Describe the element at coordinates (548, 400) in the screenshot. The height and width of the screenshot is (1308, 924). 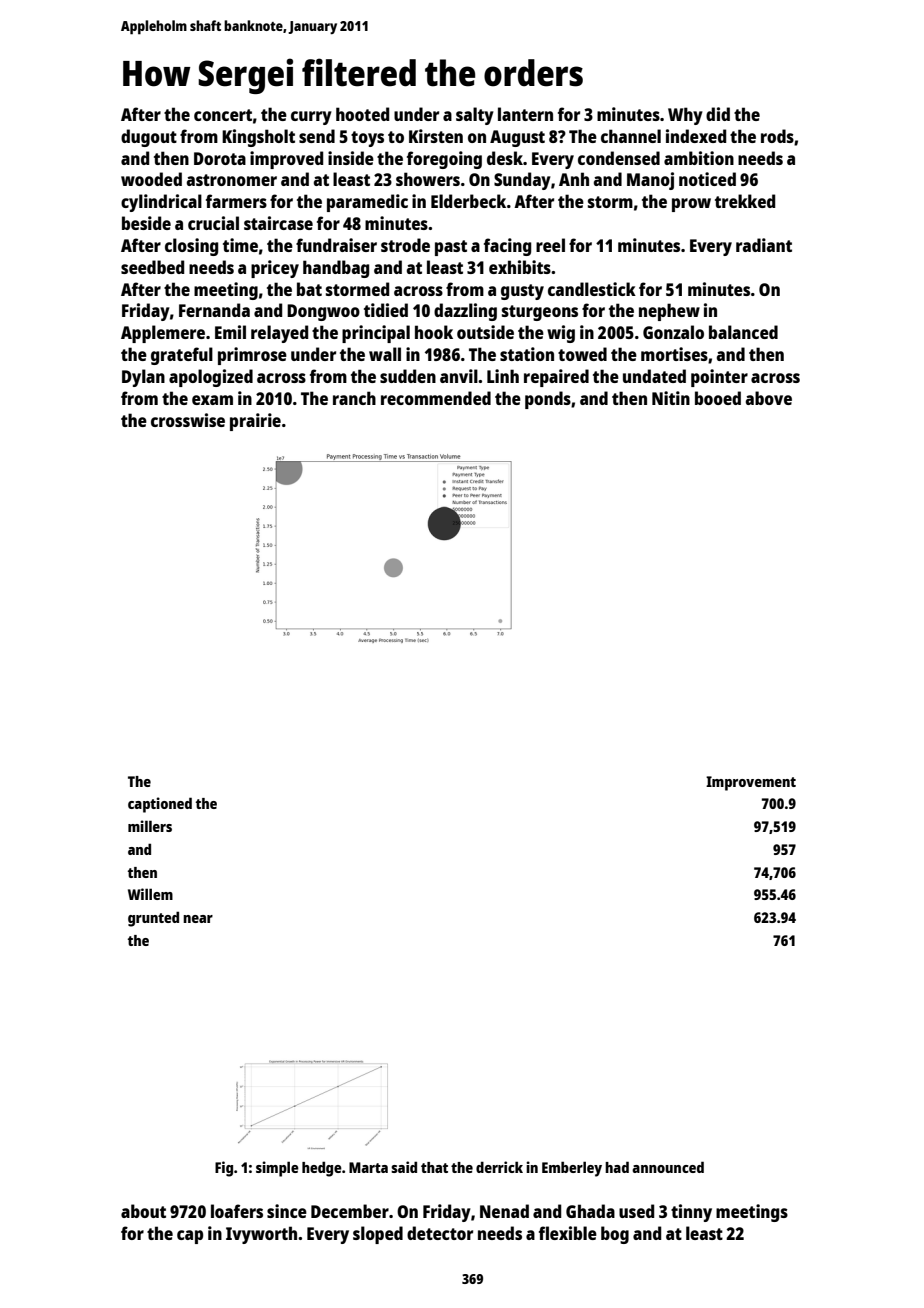
I see `ponds` at that location.
